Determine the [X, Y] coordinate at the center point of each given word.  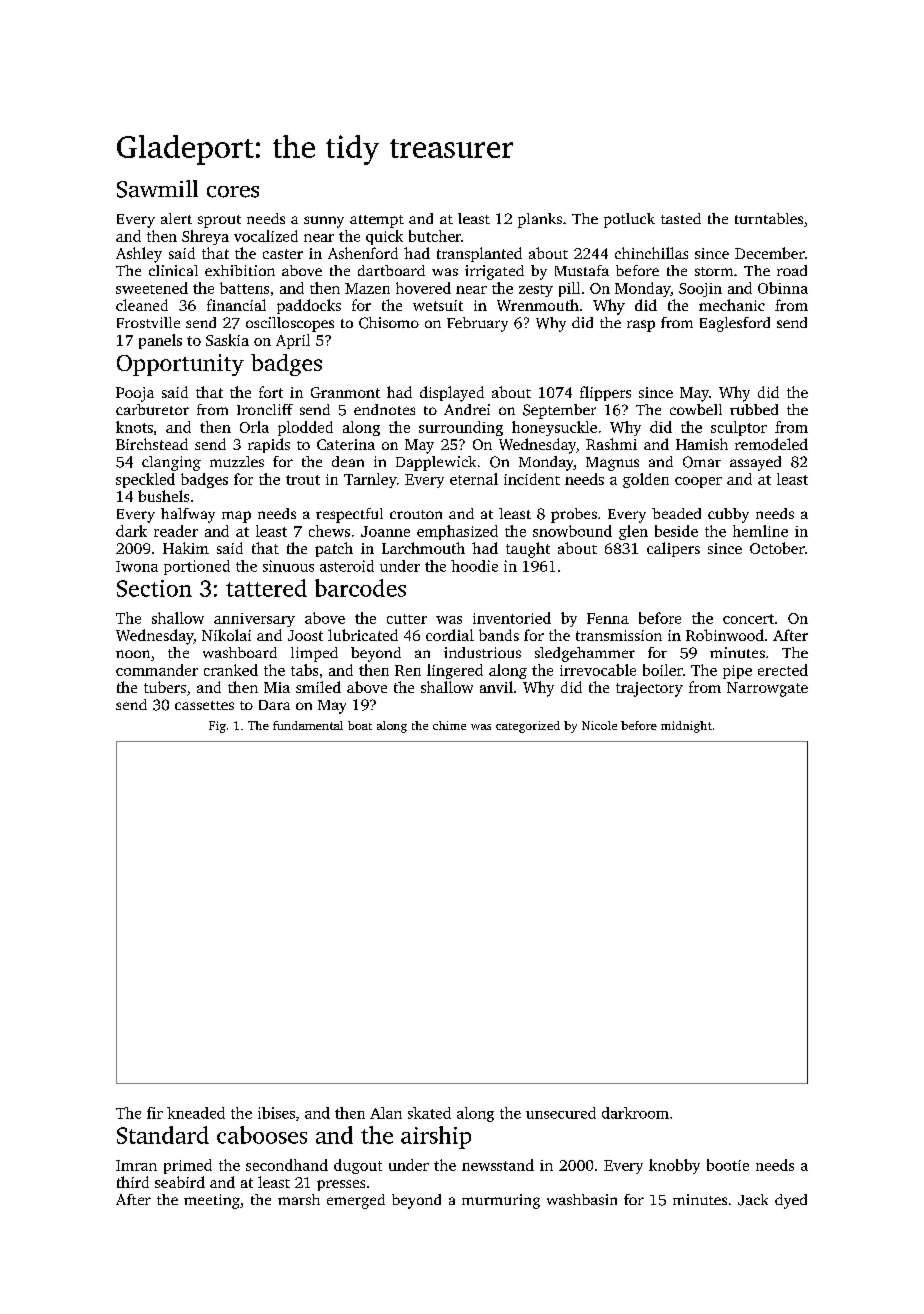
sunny [324, 222]
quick [384, 237]
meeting [212, 1201]
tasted [681, 218]
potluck [629, 220]
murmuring [501, 1201]
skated [429, 1113]
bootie [728, 1165]
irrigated [494, 272]
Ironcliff [265, 409]
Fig [217, 727]
